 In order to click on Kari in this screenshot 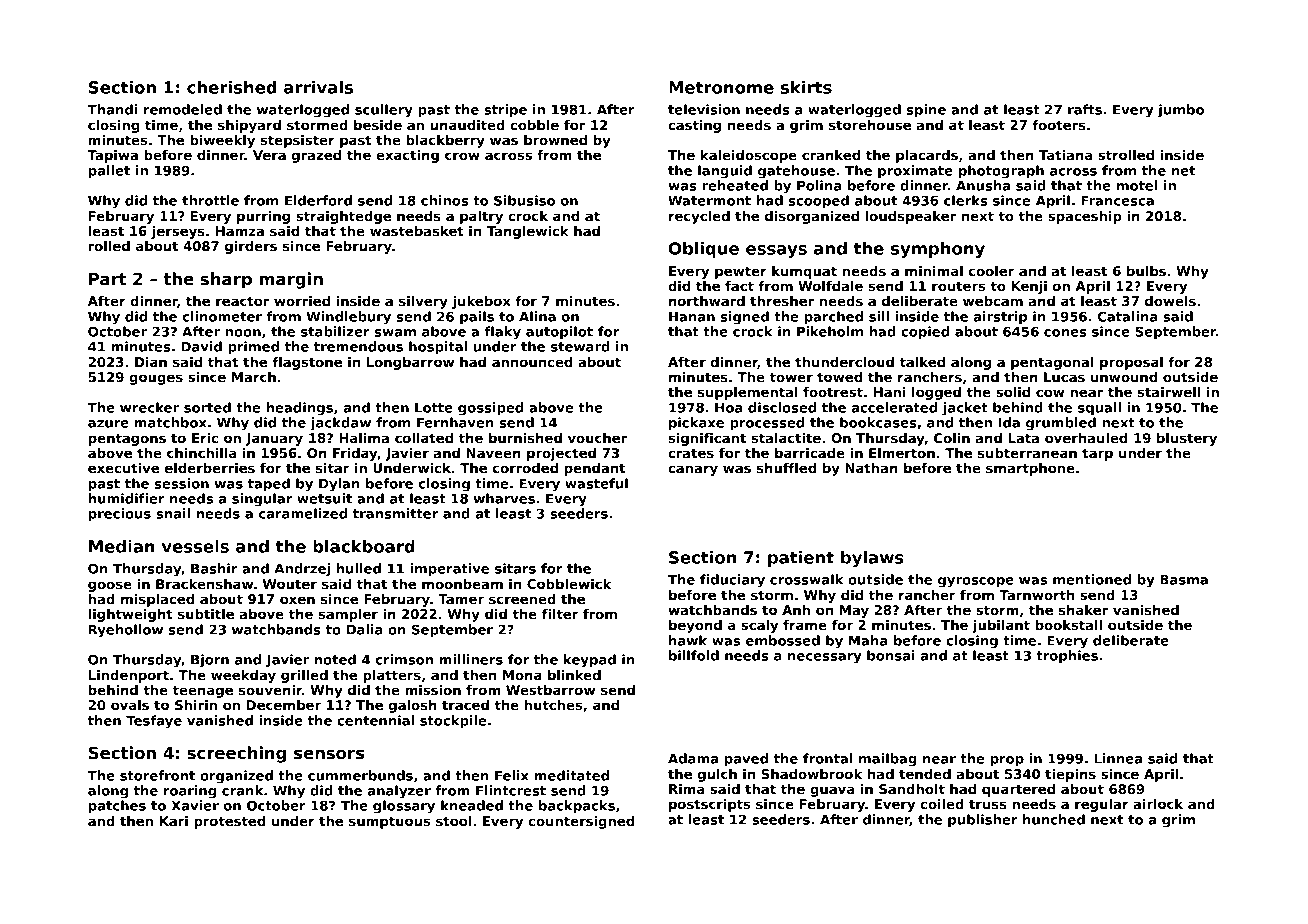, I will do `click(174, 821)`.
